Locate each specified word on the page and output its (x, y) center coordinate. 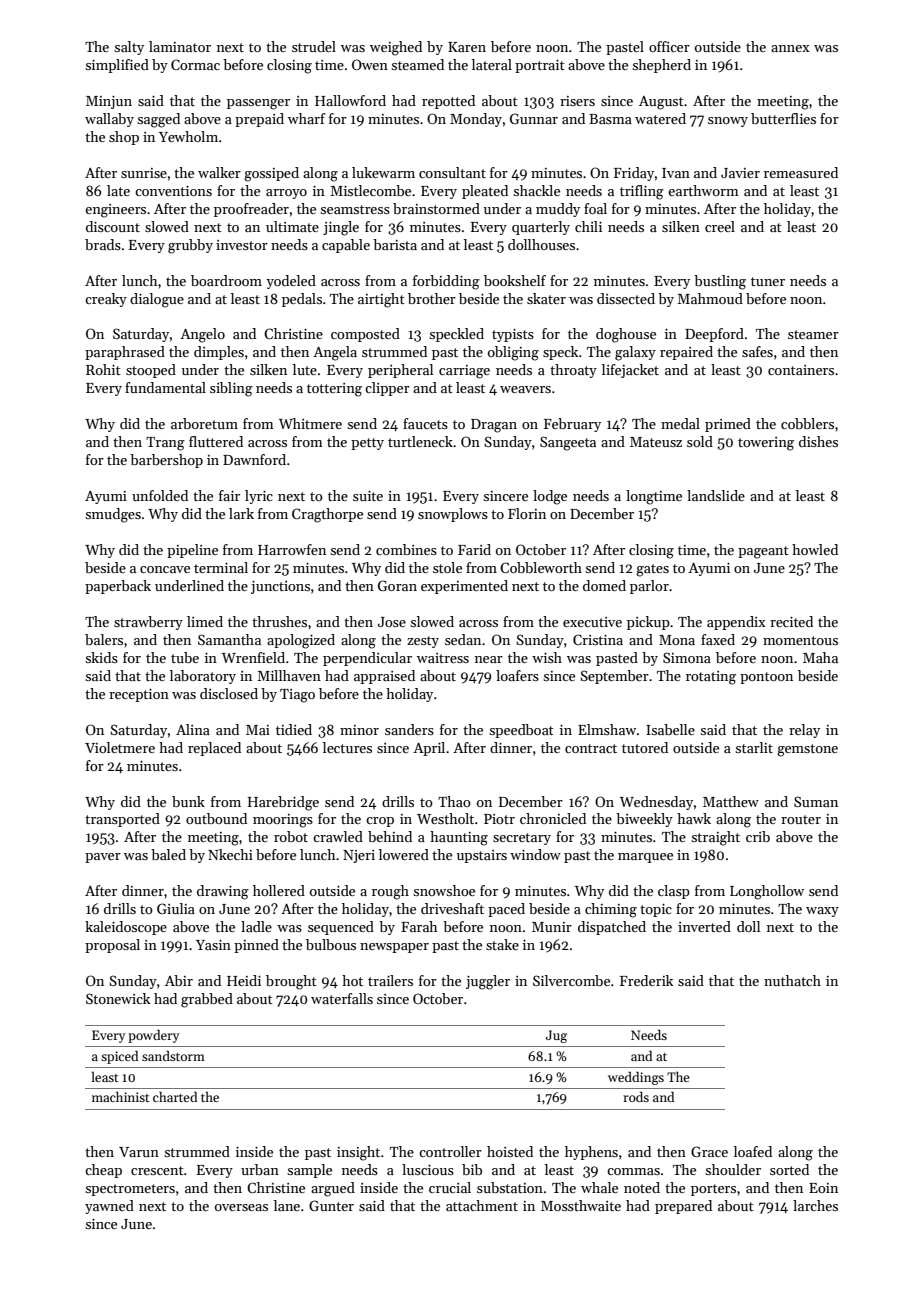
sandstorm (173, 1055)
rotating (711, 678)
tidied (294, 729)
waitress (443, 658)
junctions (280, 587)
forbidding (446, 282)
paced (506, 910)
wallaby (109, 120)
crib (758, 836)
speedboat (522, 731)
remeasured (801, 172)
